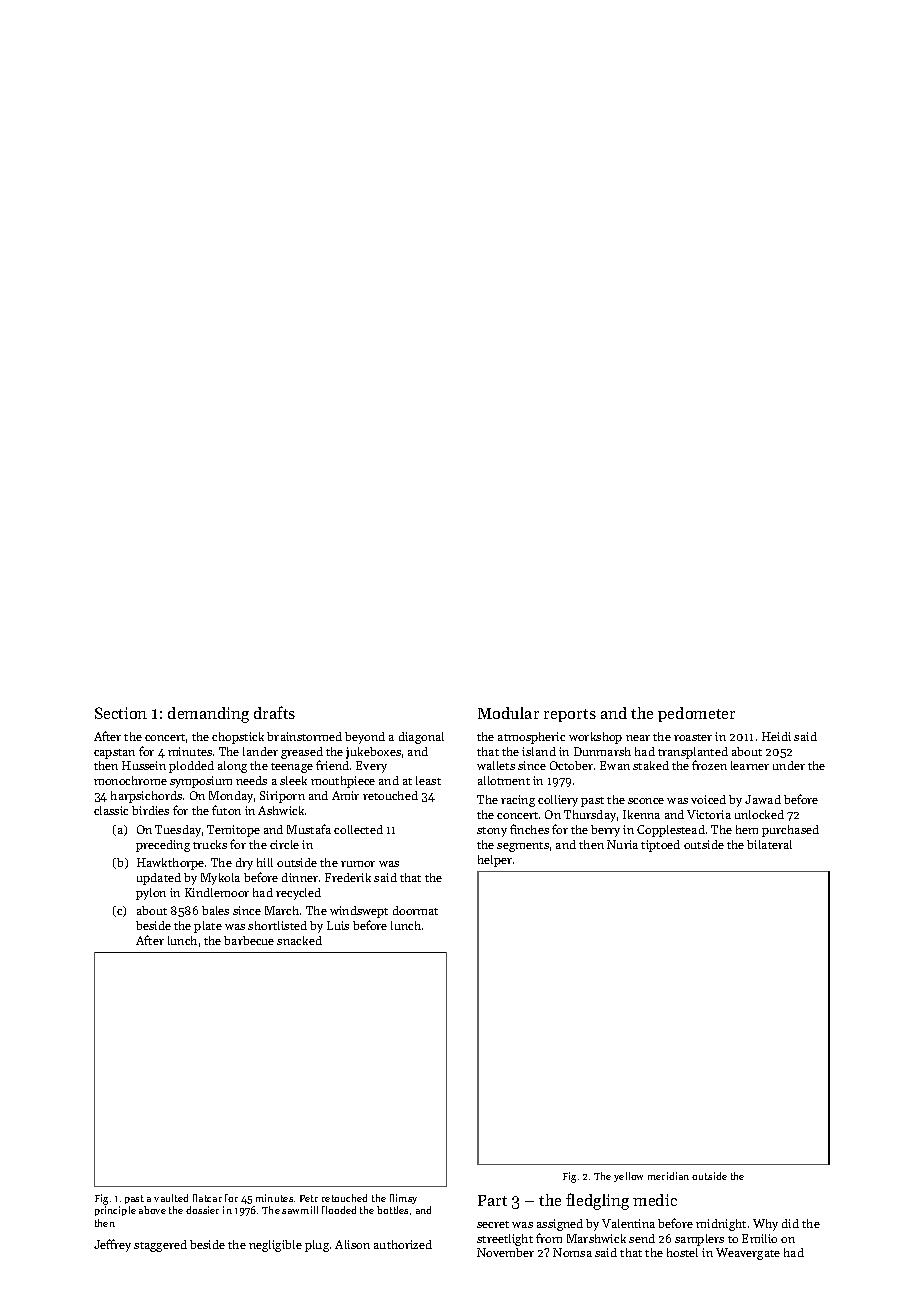  What do you see at coordinates (275, 1246) in the screenshot?
I see `negligible` at bounding box center [275, 1246].
